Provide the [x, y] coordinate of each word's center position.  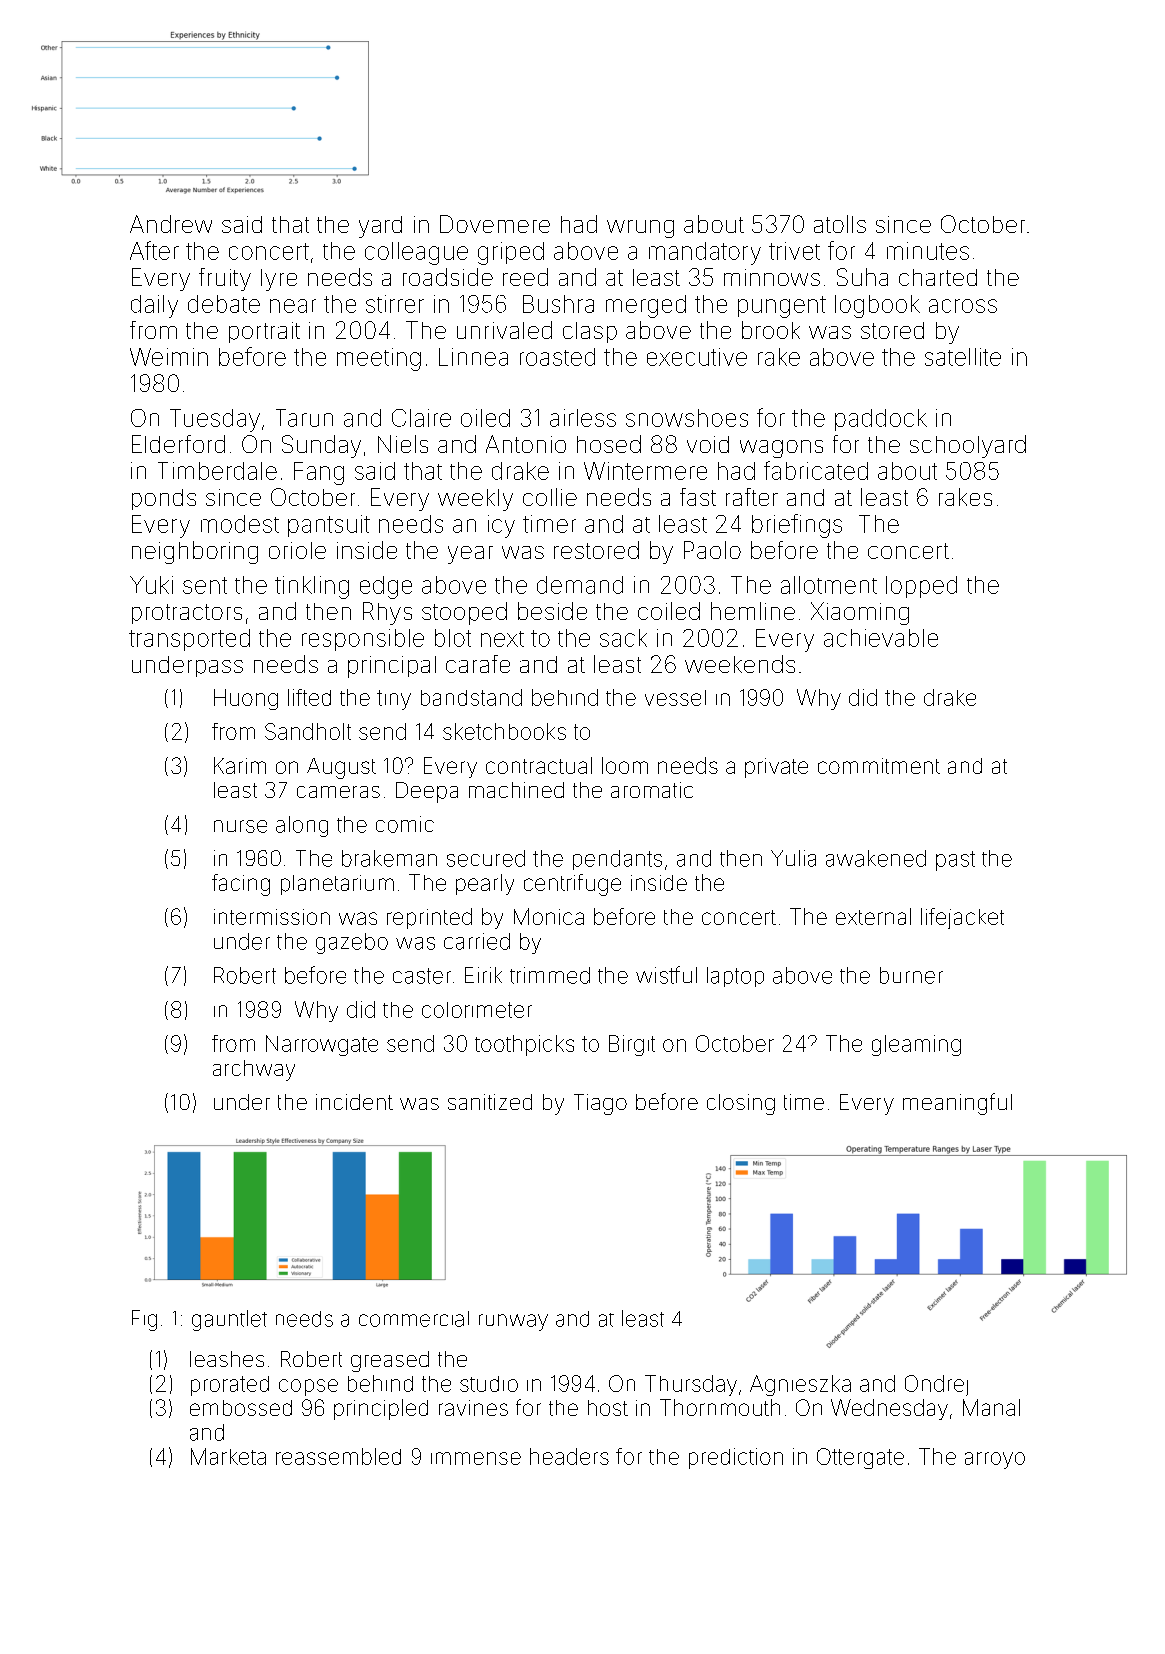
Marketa [228, 1456]
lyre [279, 280]
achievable [881, 638]
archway [254, 1070]
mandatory [705, 253]
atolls [840, 224]
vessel [675, 698]
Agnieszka [800, 1385]
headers [569, 1456]
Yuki [151, 585]
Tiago [600, 1104]
